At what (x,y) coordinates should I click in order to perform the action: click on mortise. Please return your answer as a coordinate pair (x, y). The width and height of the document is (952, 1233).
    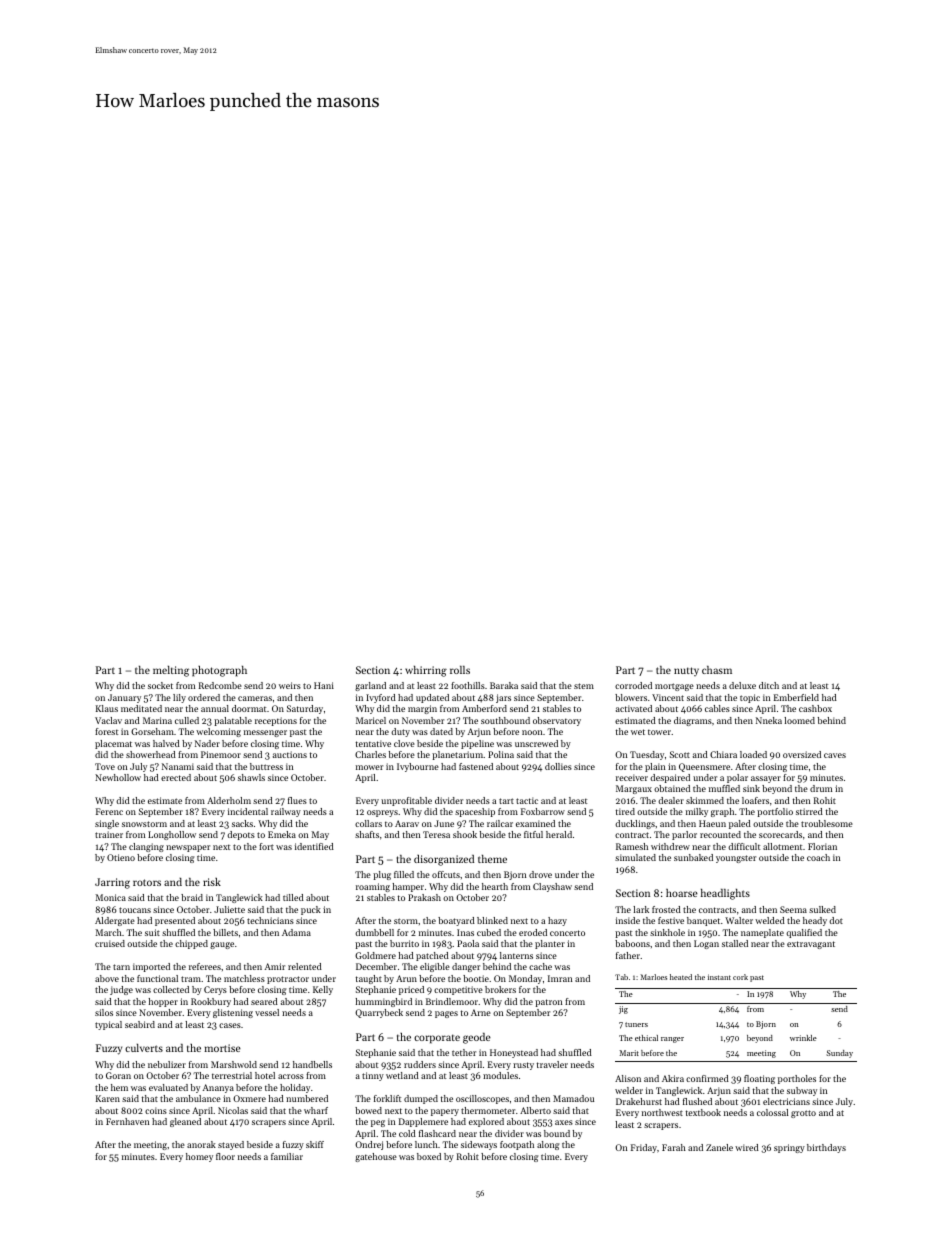
    Looking at the image, I should click on (222, 1048).
